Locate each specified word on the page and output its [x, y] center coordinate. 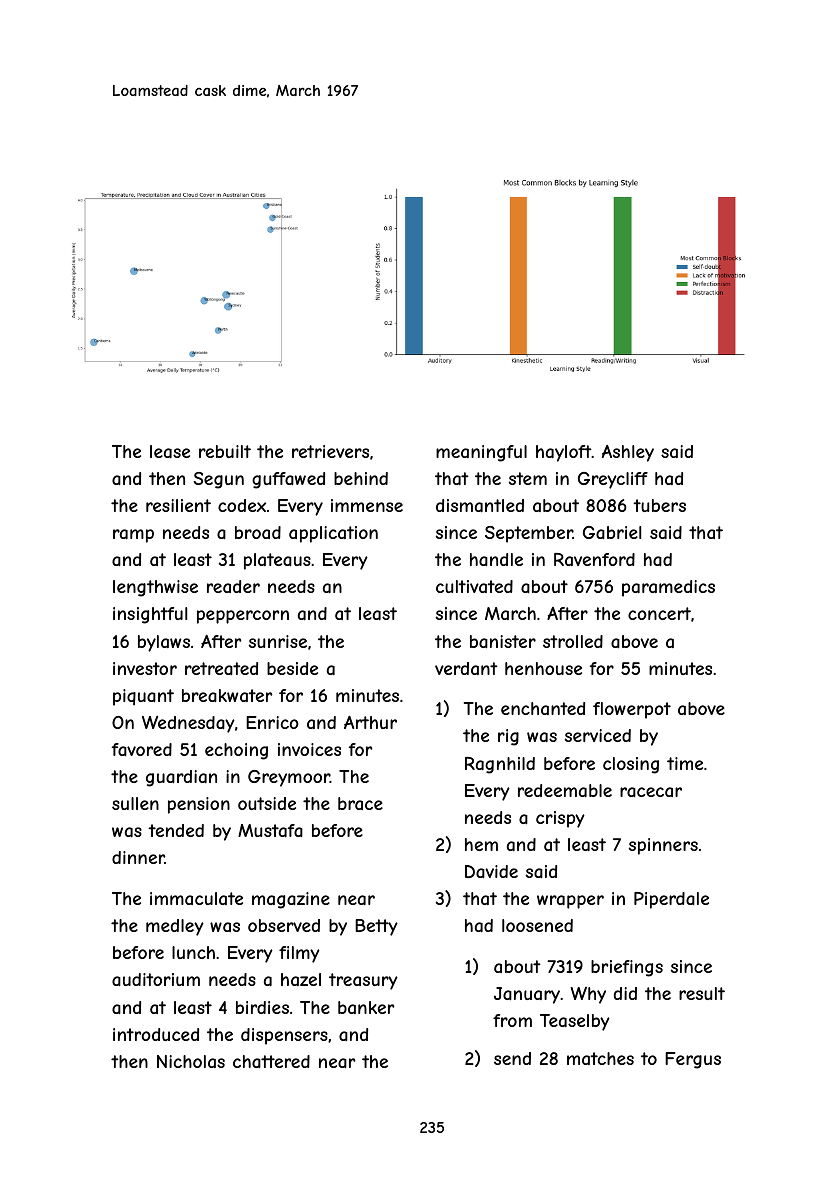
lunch [193, 952]
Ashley [628, 453]
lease [170, 451]
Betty [376, 927]
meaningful [481, 453]
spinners [663, 846]
